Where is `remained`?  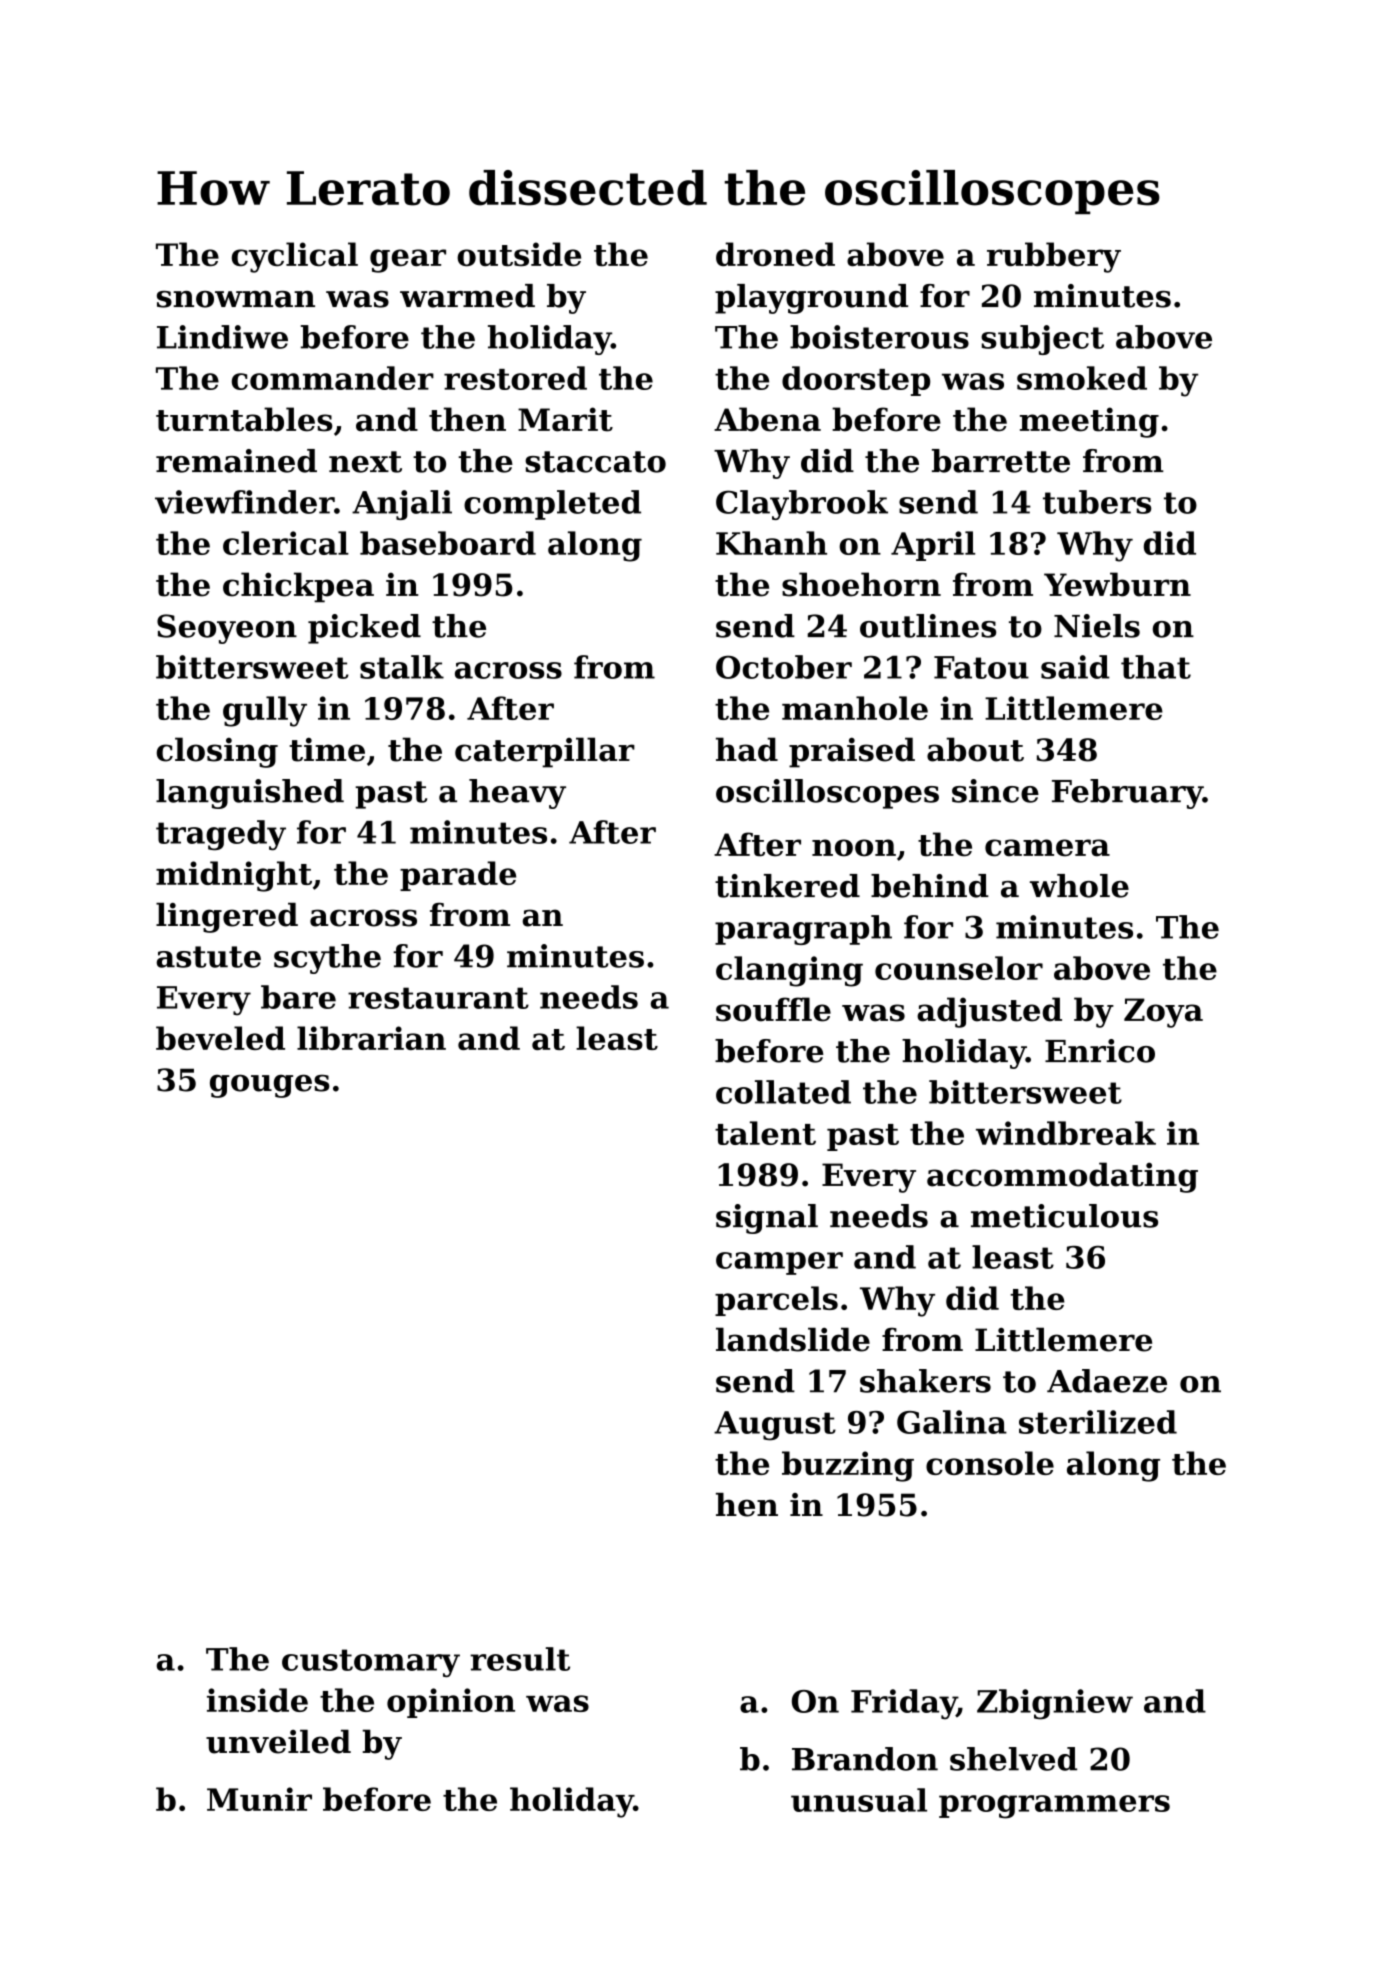
remained is located at coordinates (236, 461).
